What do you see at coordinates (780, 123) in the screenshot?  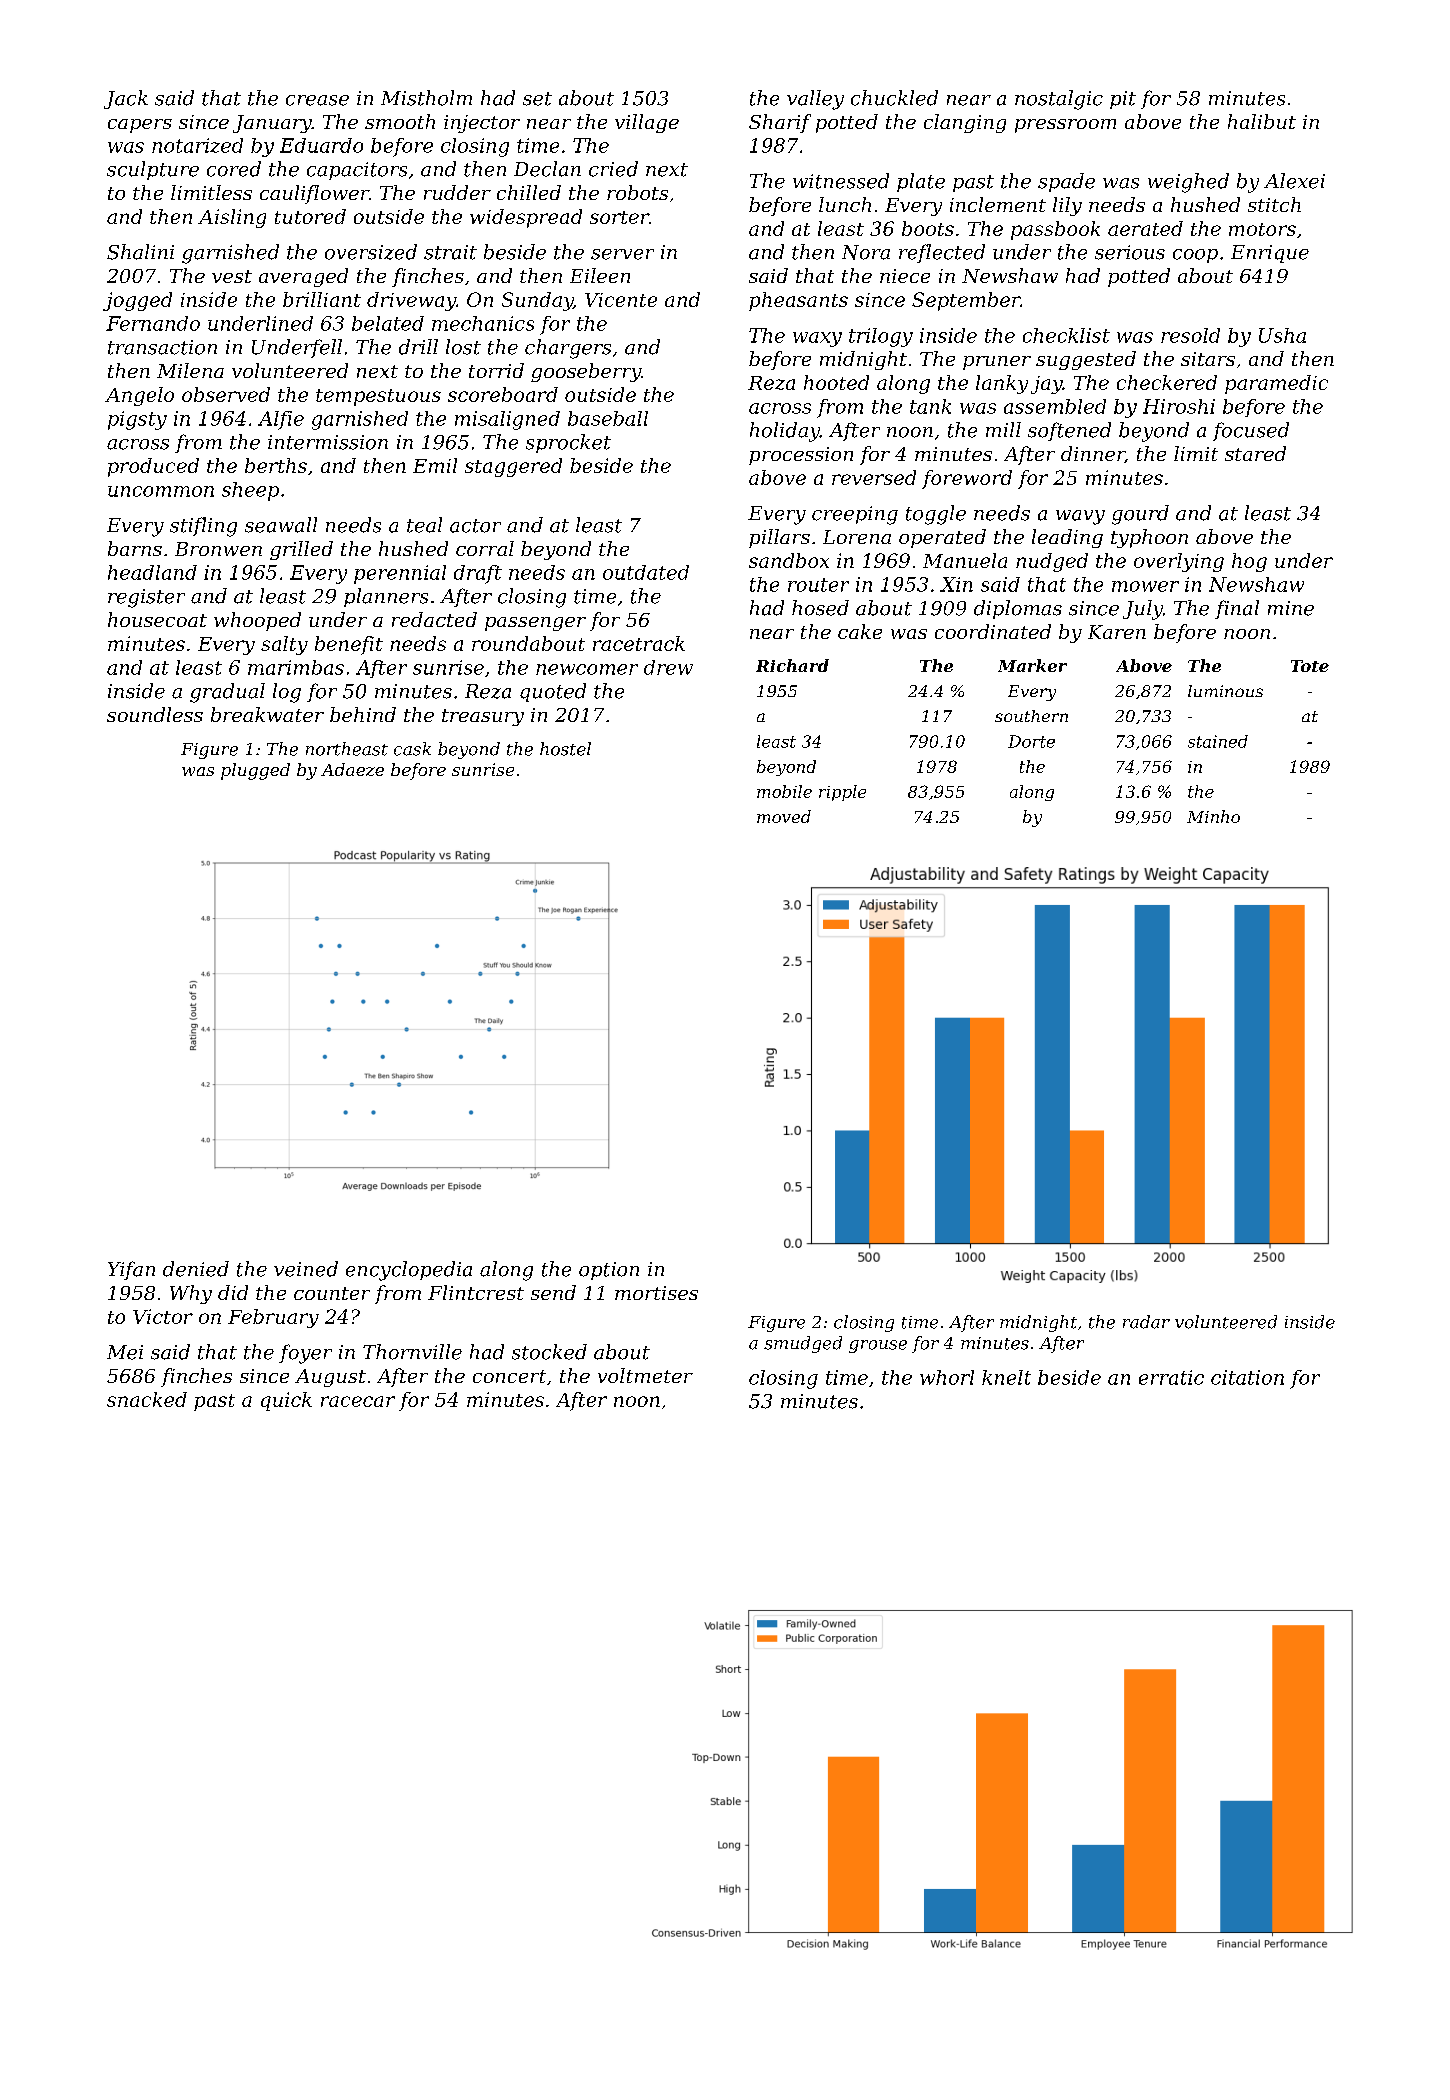 I see `Sharif` at bounding box center [780, 123].
